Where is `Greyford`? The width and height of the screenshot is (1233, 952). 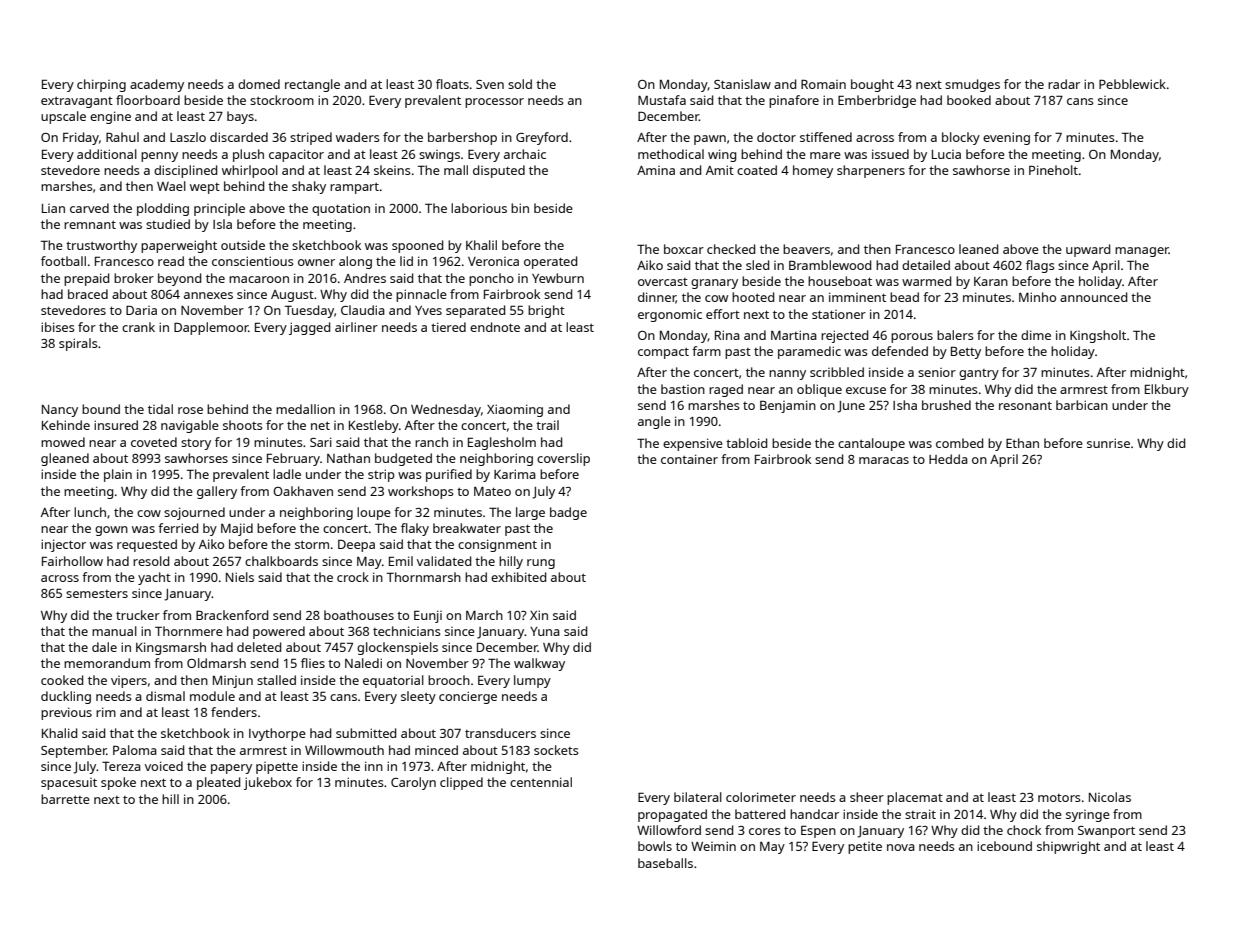 Greyford is located at coordinates (542, 138).
